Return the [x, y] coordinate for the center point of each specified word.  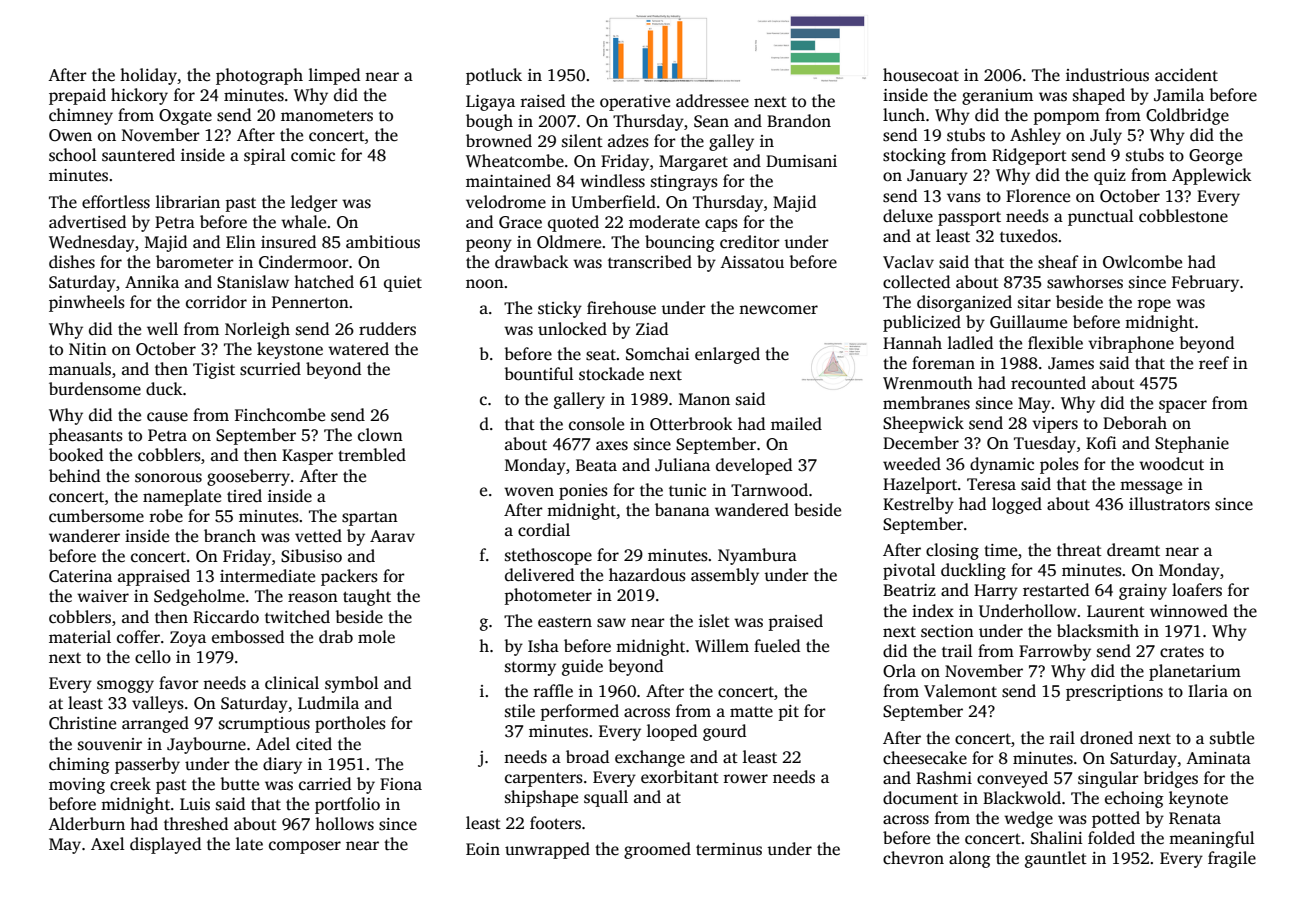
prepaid [77, 96]
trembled [372, 455]
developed [754, 466]
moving [77, 786]
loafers [1197, 590]
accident [1186, 75]
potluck [494, 76]
